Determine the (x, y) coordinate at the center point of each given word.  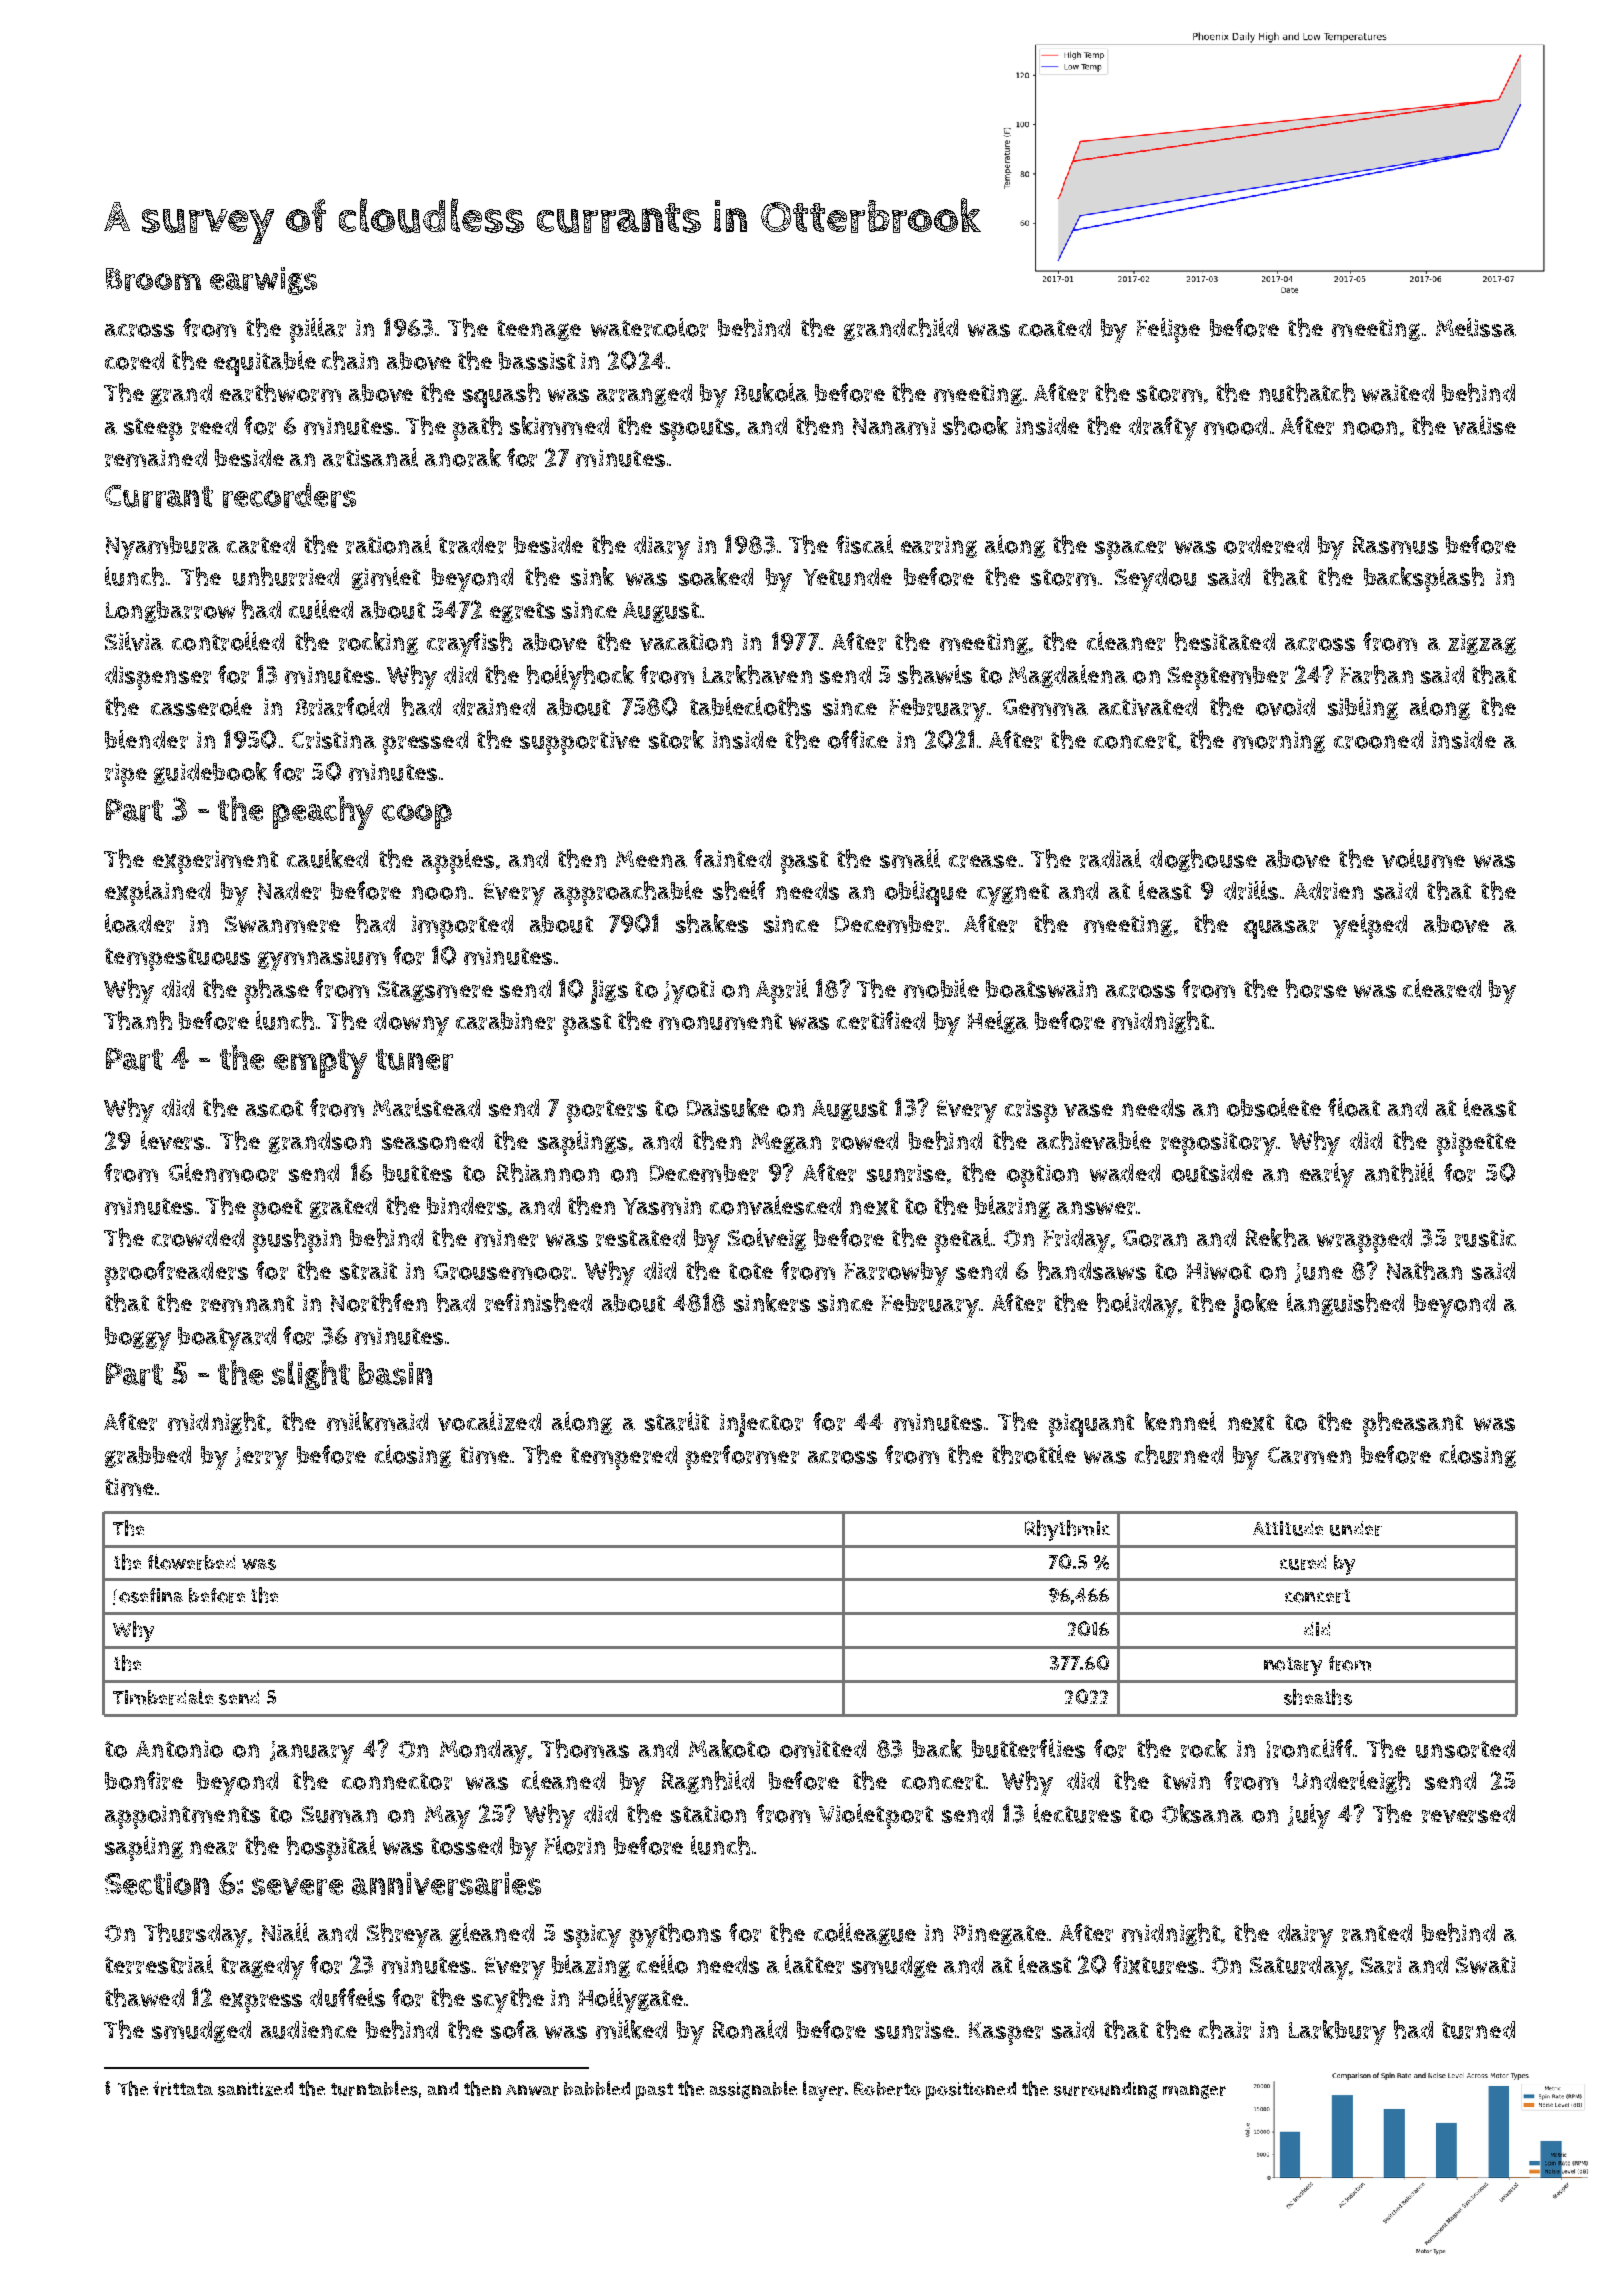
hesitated (1225, 641)
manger (1194, 2092)
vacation (686, 642)
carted (261, 545)
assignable (753, 2090)
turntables (374, 2088)
